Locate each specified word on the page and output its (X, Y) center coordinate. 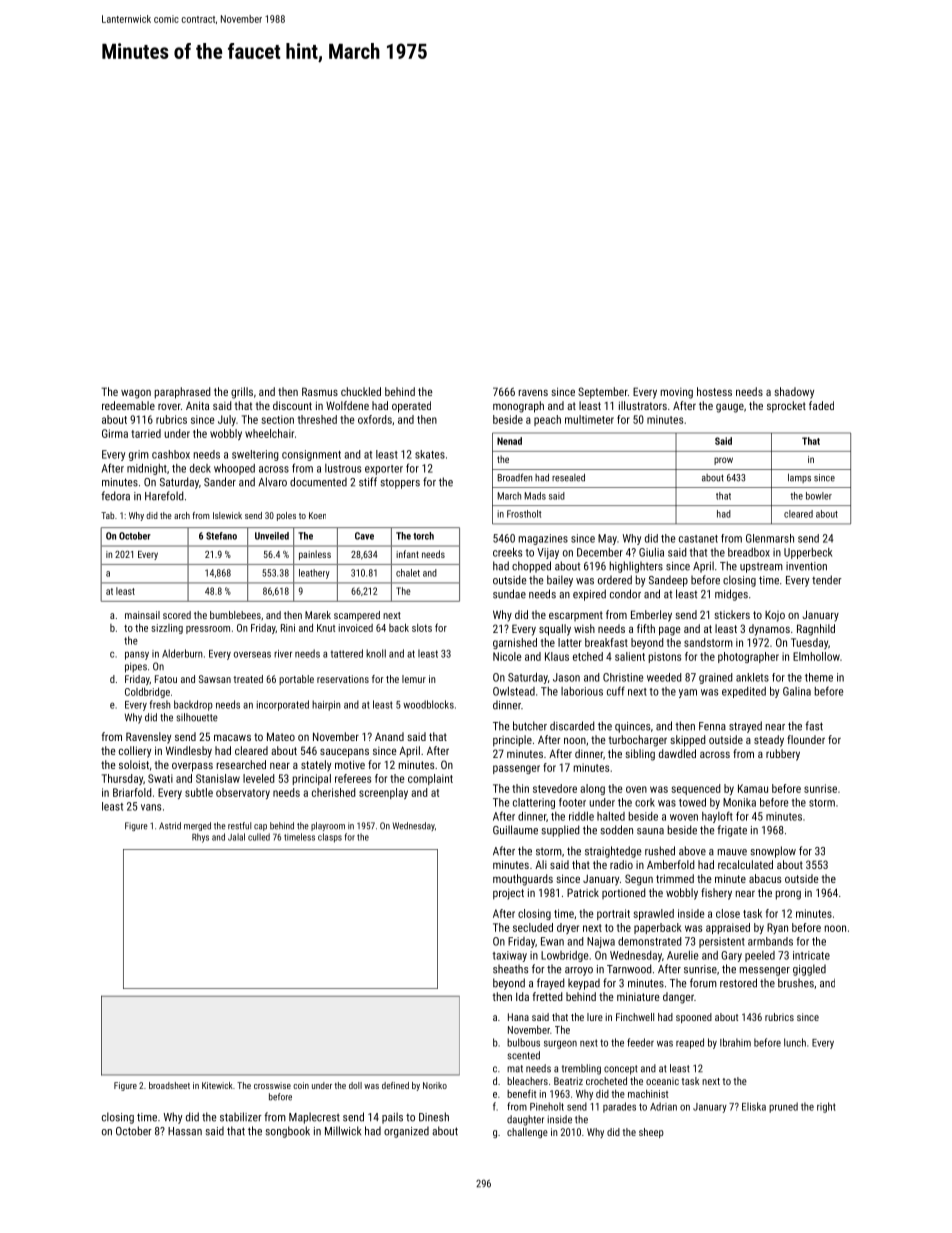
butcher (530, 726)
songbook (288, 1132)
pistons (665, 657)
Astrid (170, 826)
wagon (136, 394)
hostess (714, 391)
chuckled (361, 391)
